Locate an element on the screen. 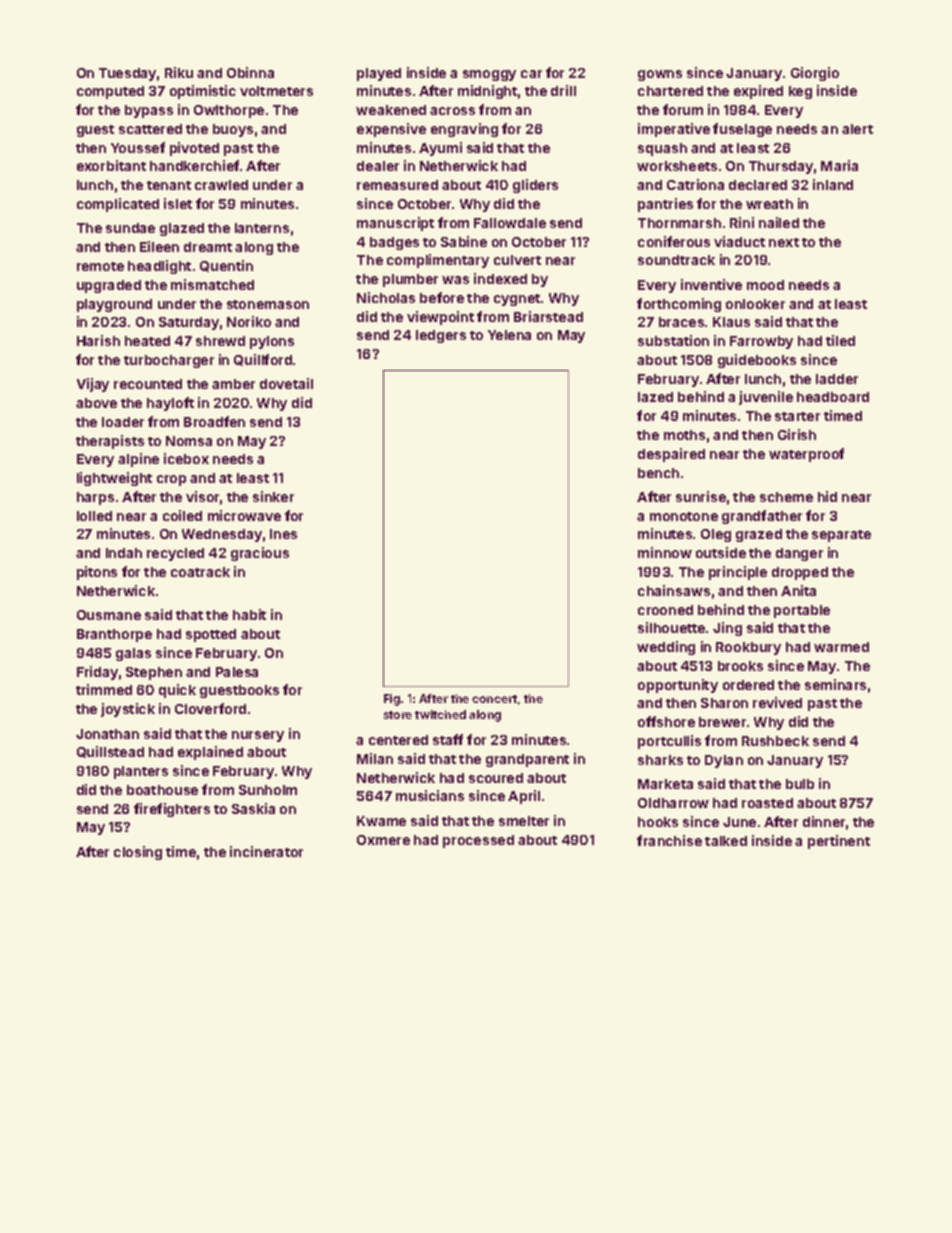  processed is located at coordinates (478, 841).
